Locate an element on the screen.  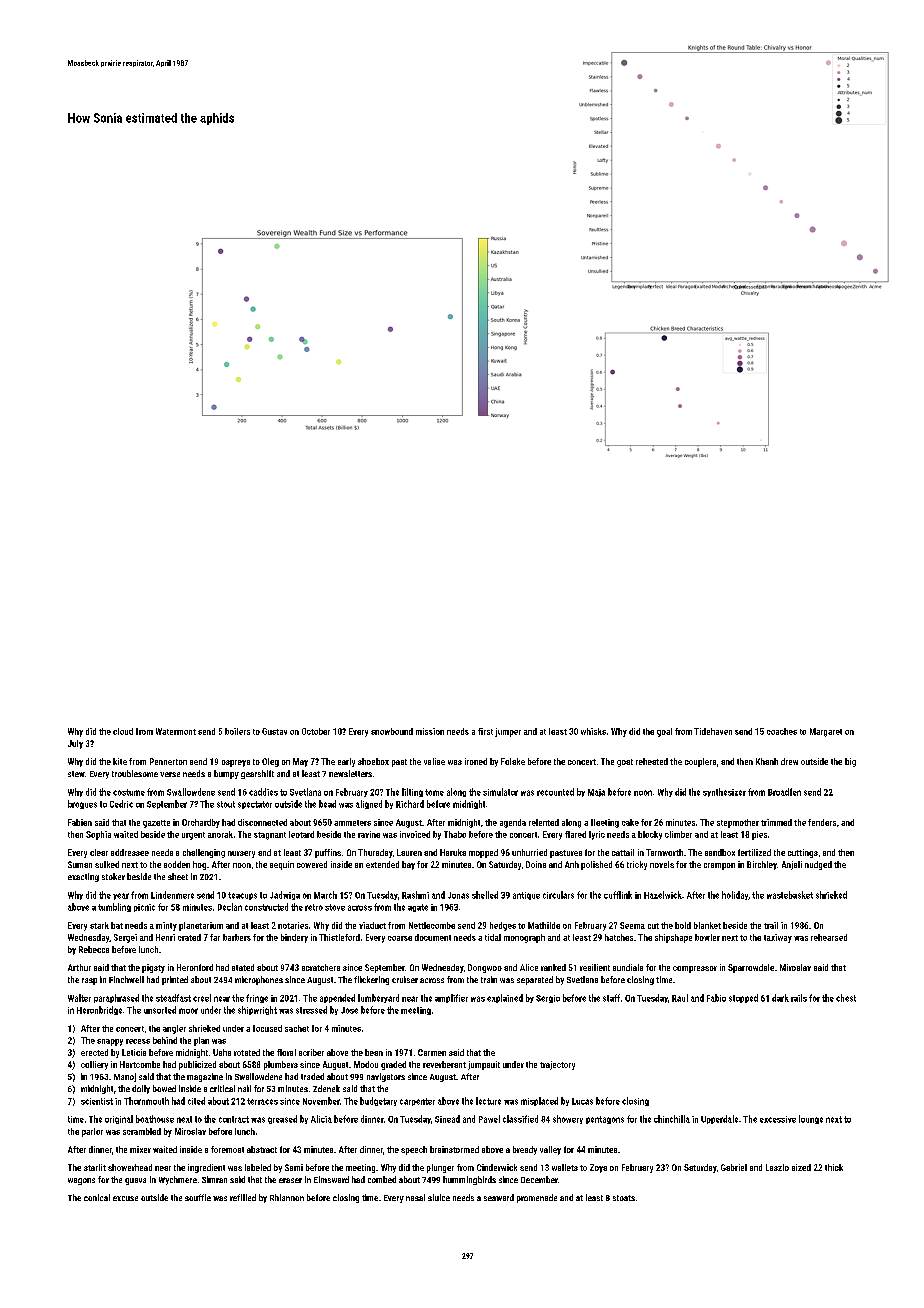
cloud is located at coordinates (123, 731).
